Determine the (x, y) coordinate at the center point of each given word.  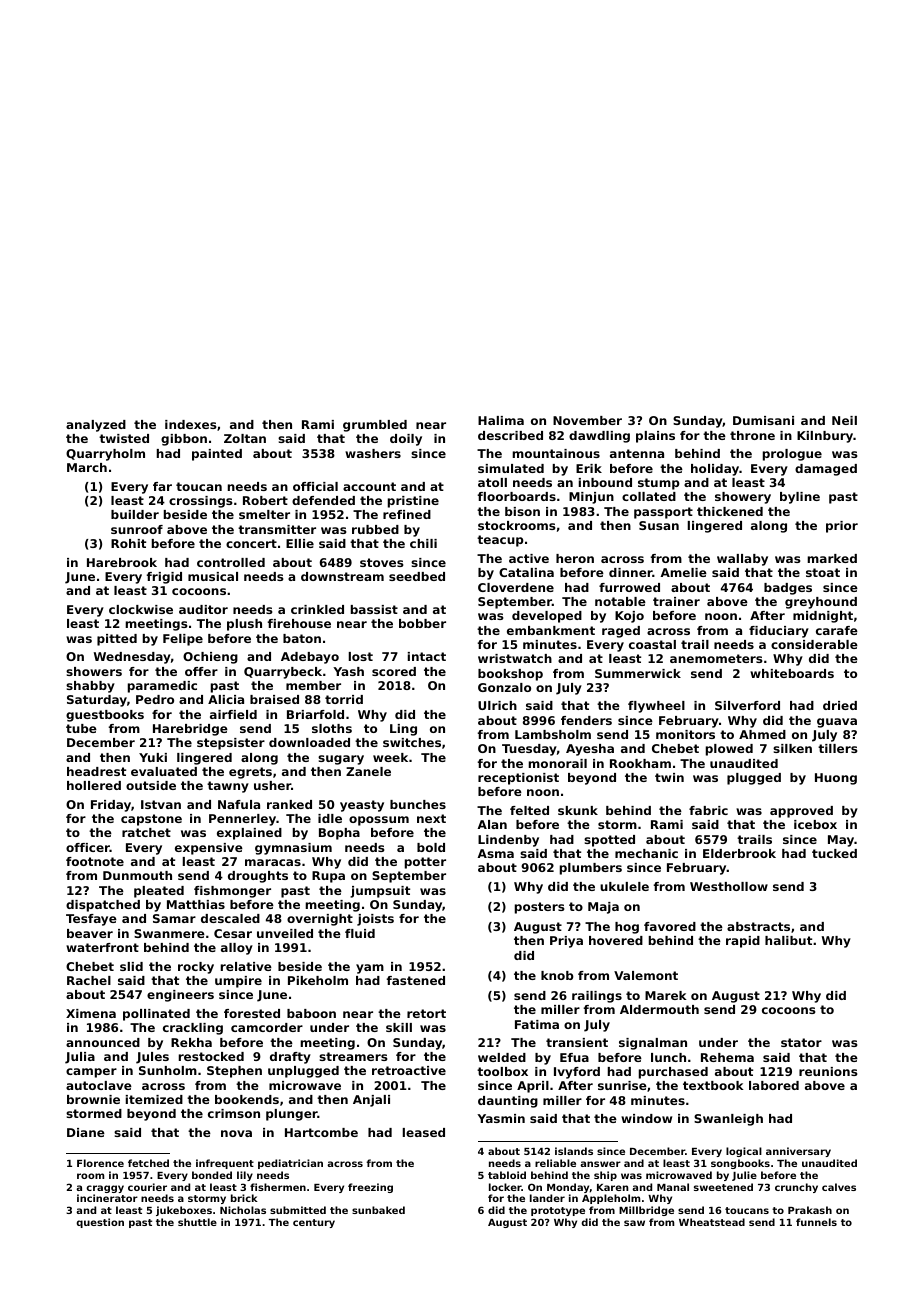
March (87, 467)
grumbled (375, 426)
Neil (844, 420)
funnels (816, 1222)
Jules (152, 1058)
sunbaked (378, 1210)
